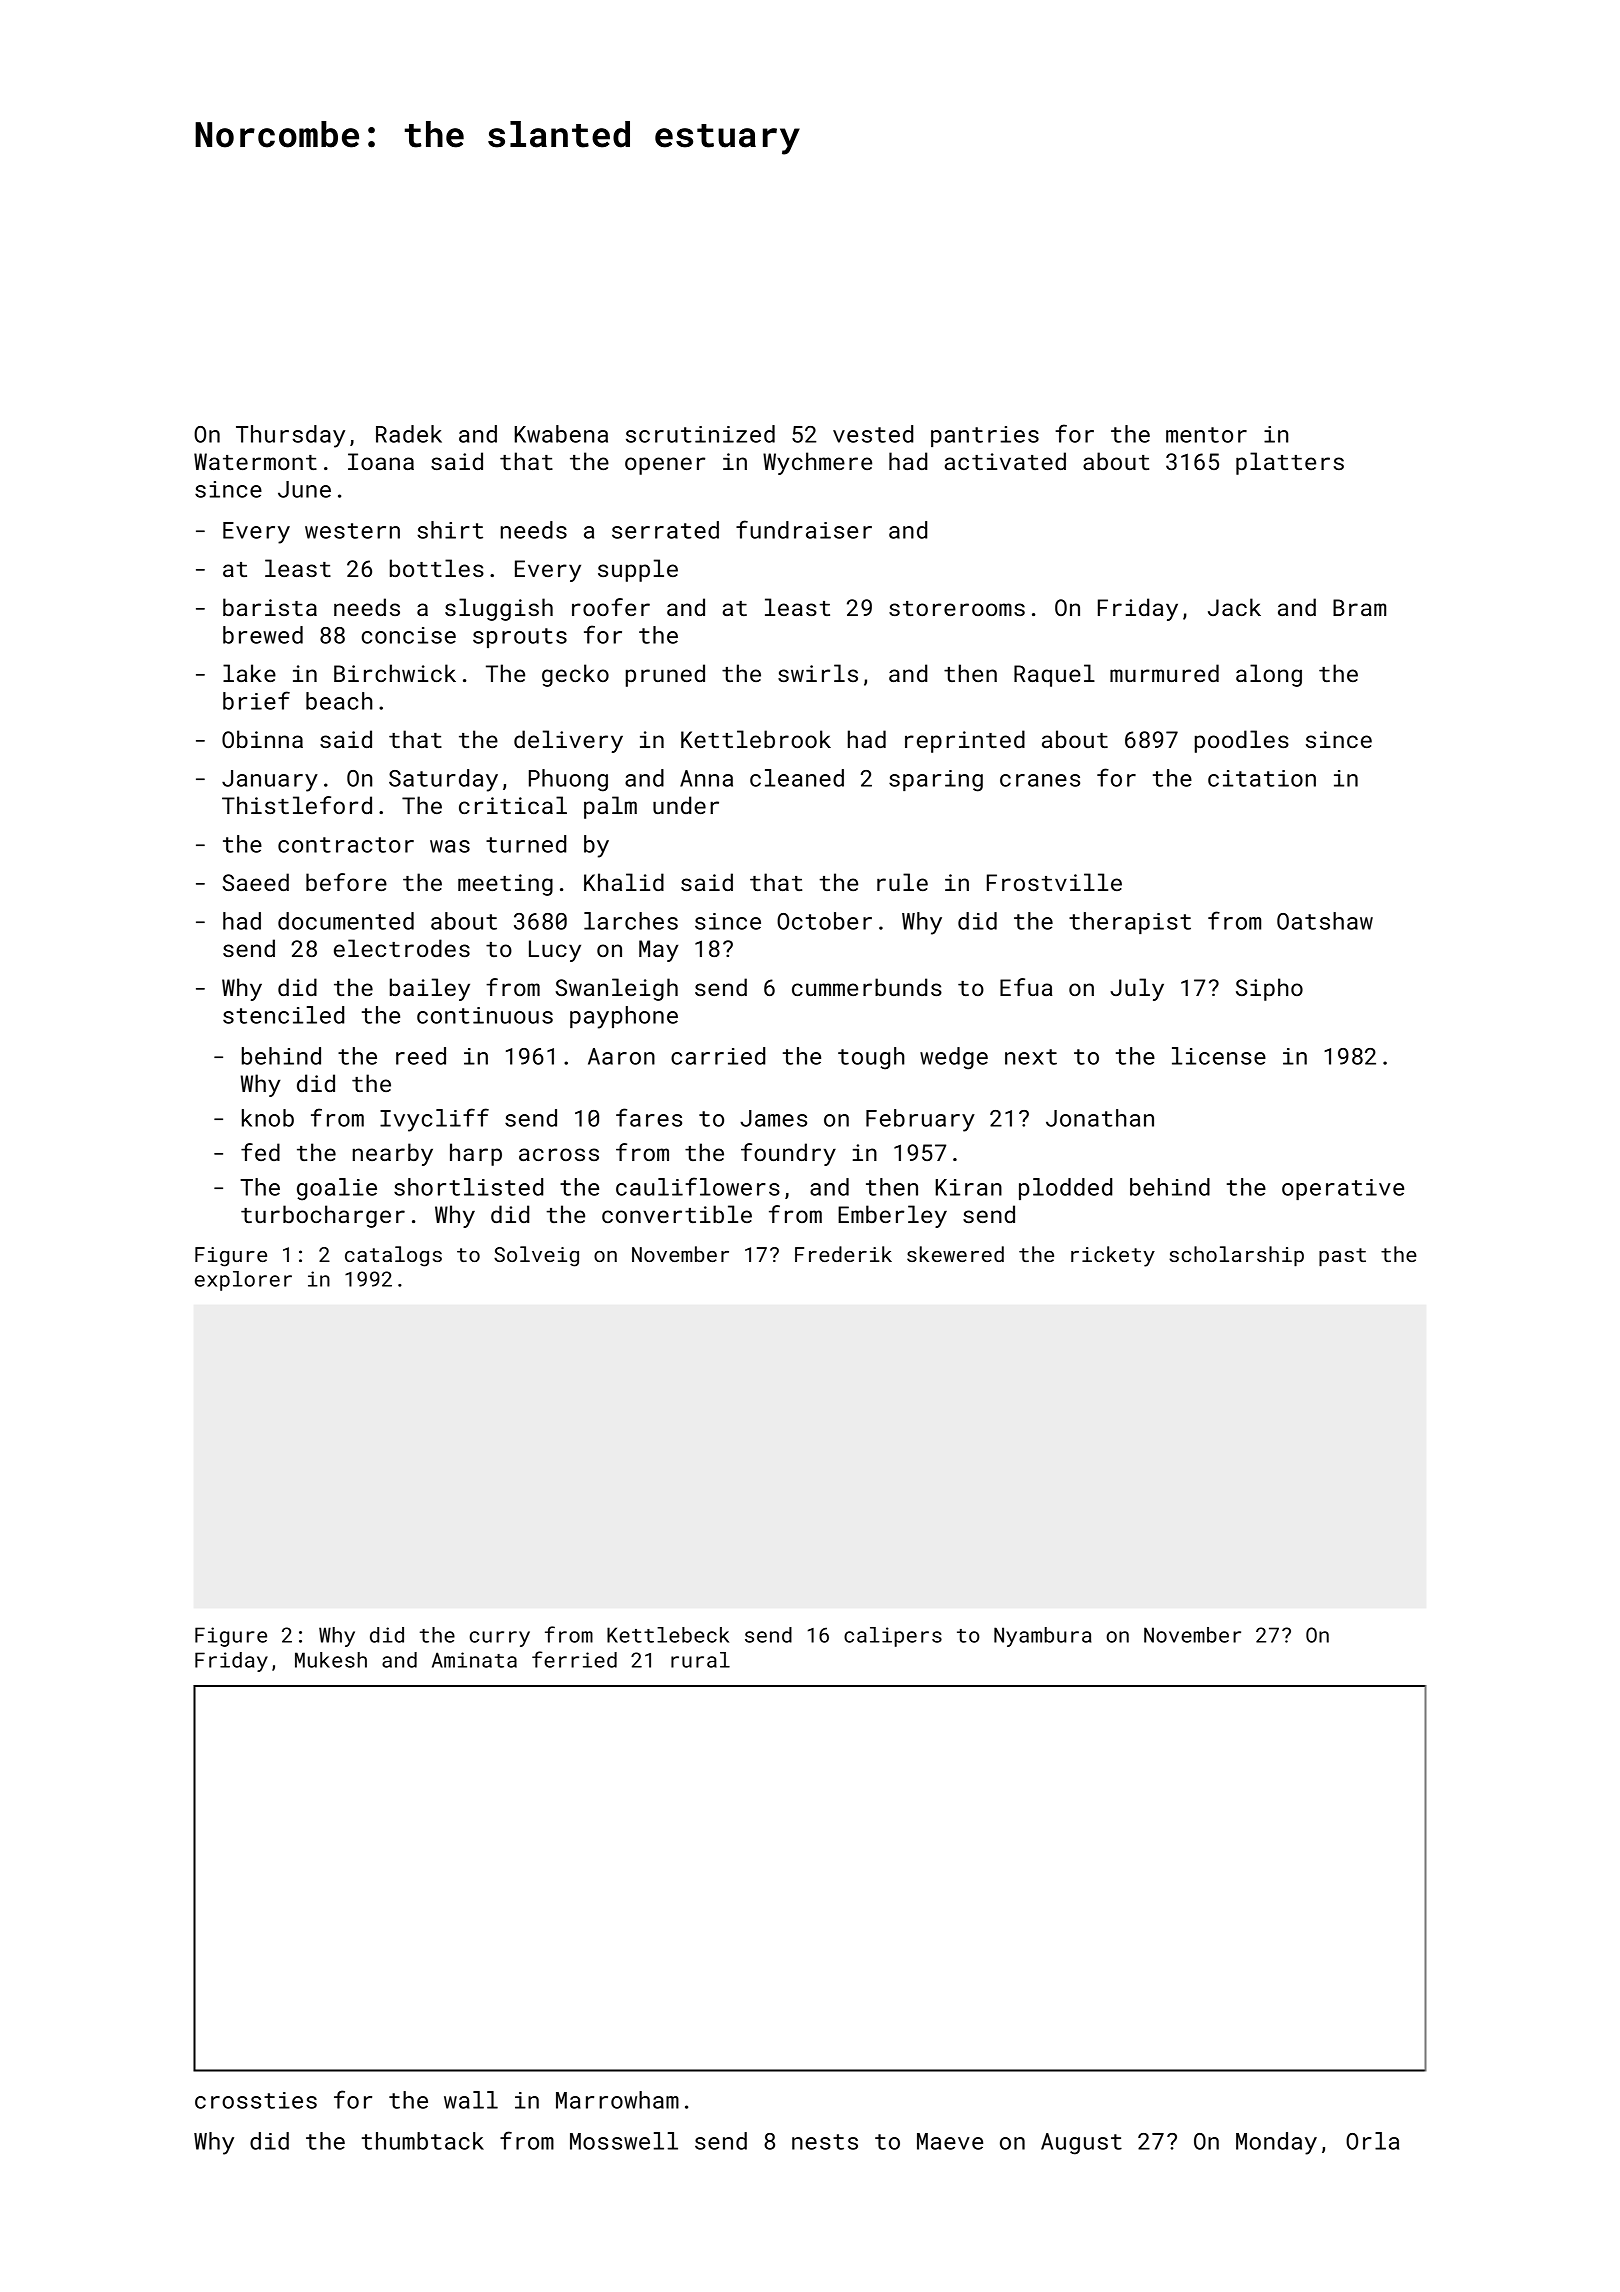 Image resolution: width=1620 pixels, height=2292 pixels. What do you see at coordinates (1262, 778) in the screenshot?
I see `citation` at bounding box center [1262, 778].
